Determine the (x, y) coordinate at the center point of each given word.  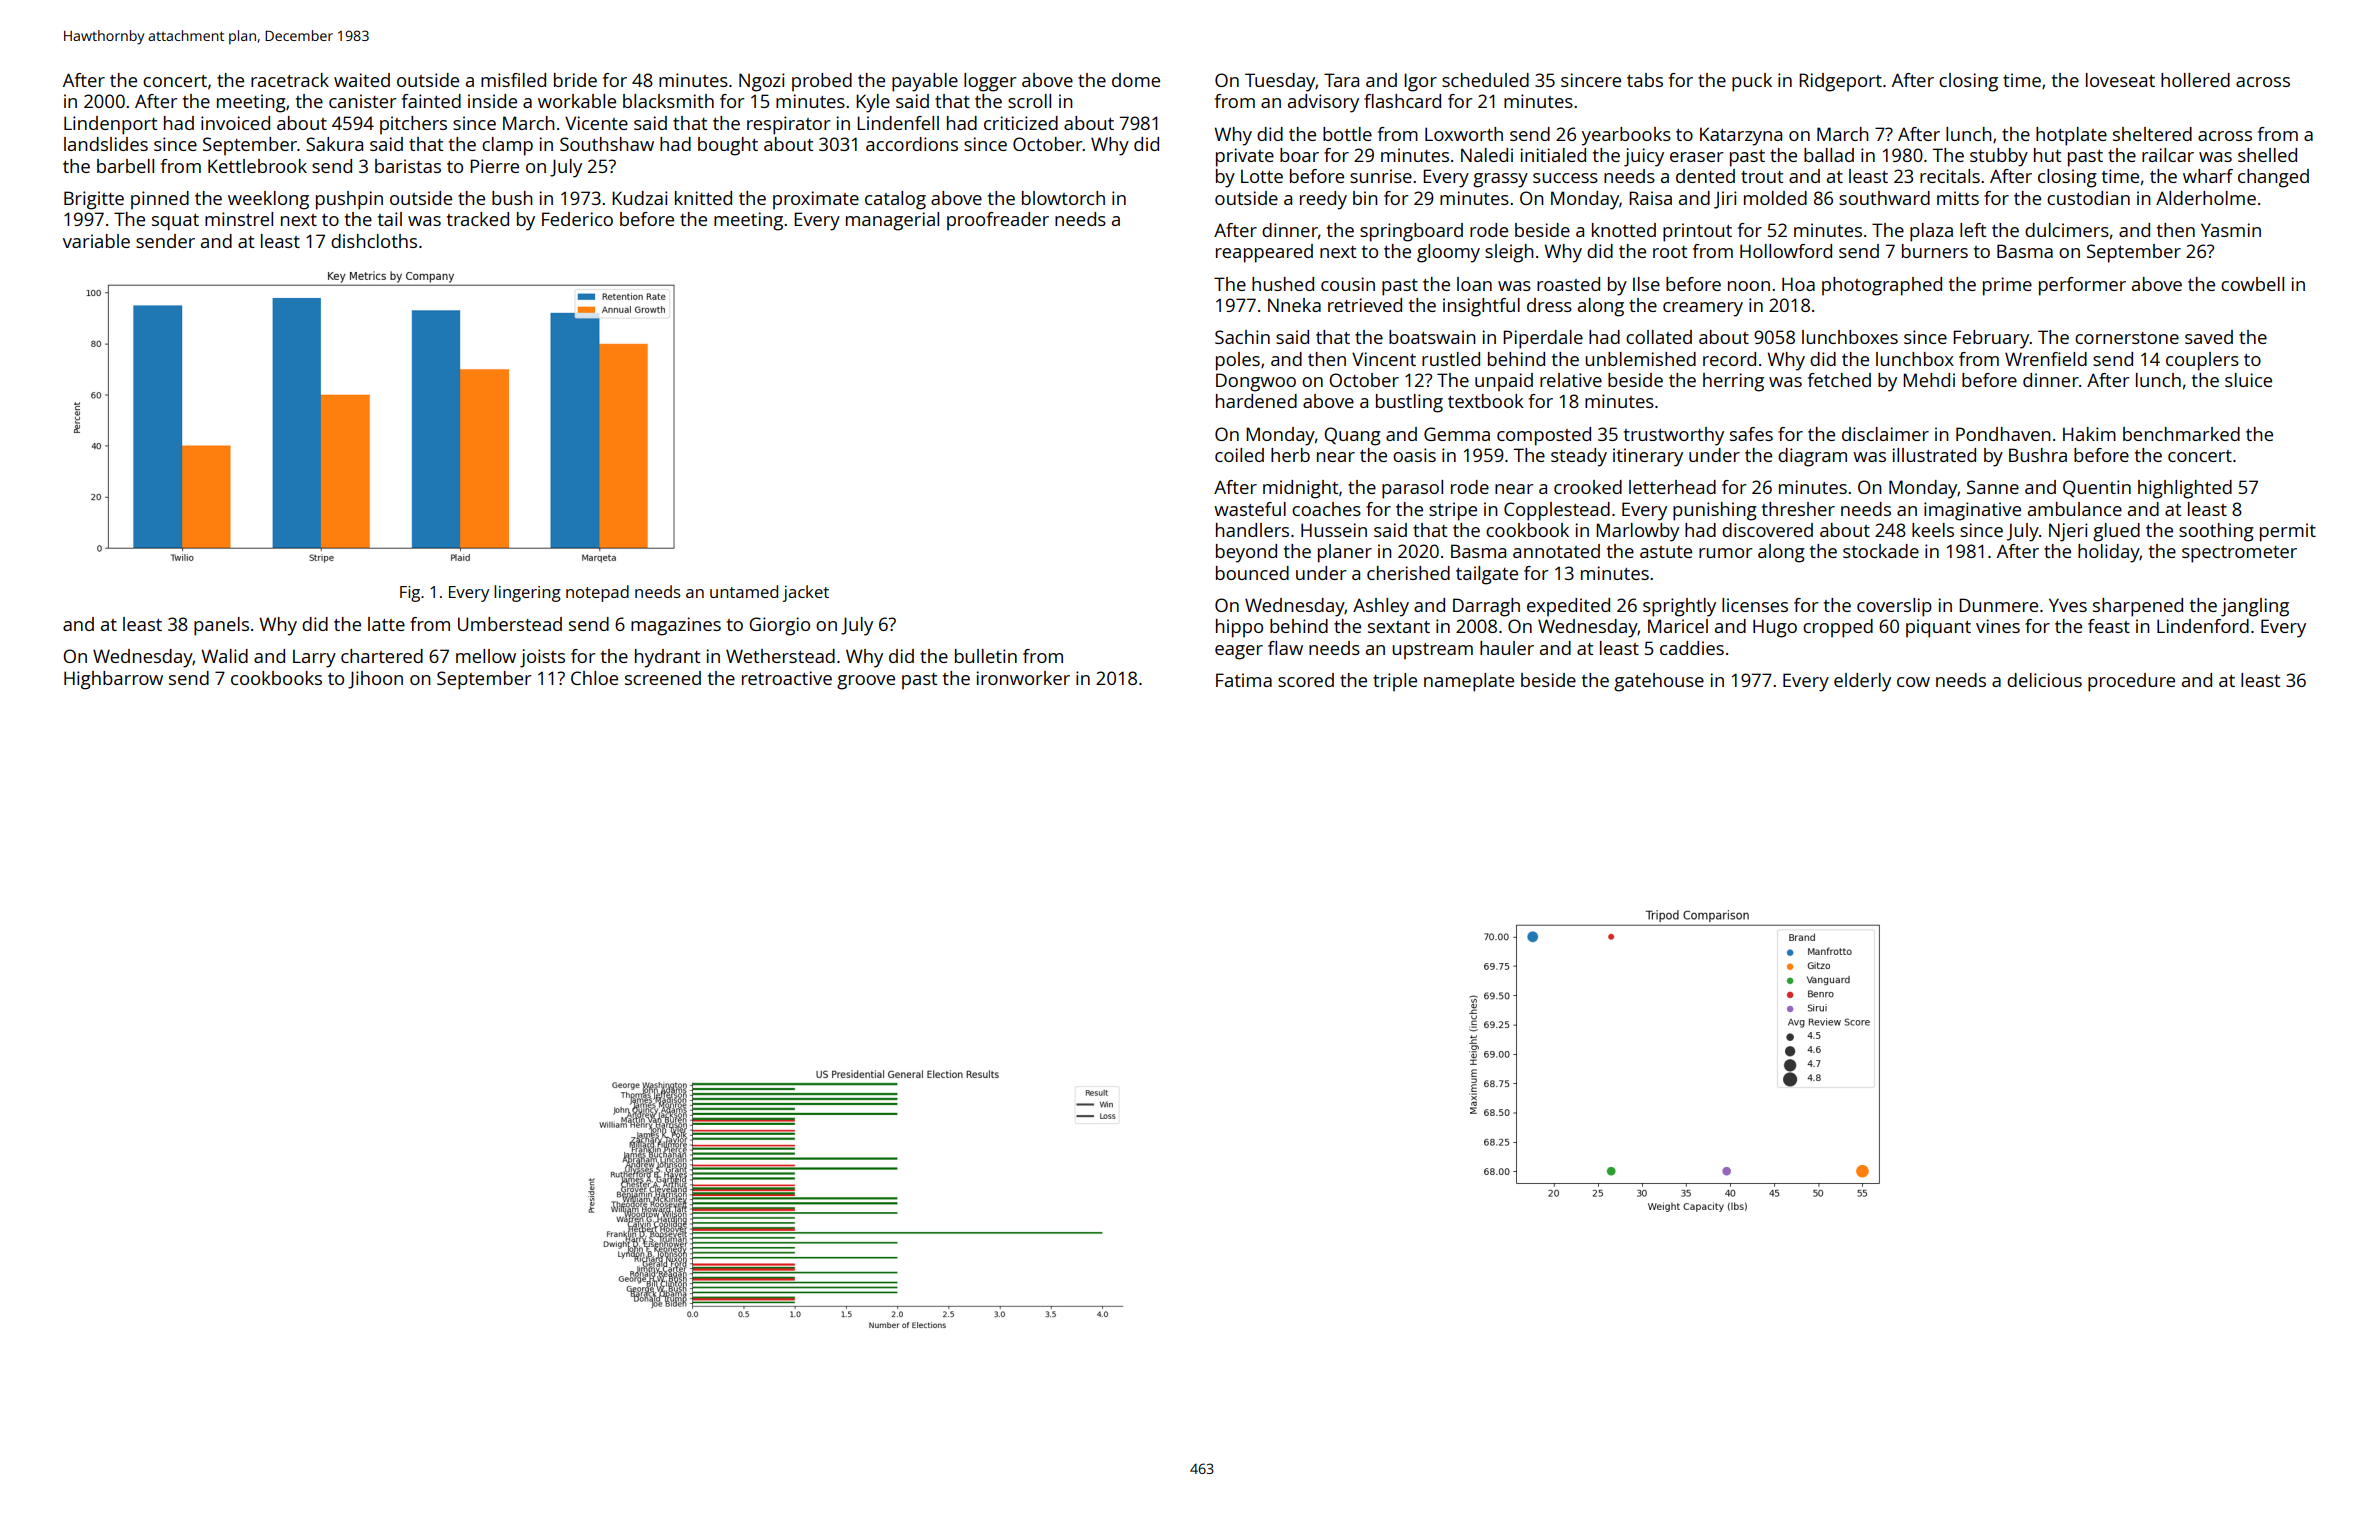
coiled (1239, 455)
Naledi (1487, 155)
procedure (2131, 682)
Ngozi (762, 82)
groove (866, 682)
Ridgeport (1840, 82)
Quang (1352, 436)
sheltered (2152, 134)
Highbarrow (113, 680)
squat (175, 222)
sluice (2248, 380)
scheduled (1485, 80)
